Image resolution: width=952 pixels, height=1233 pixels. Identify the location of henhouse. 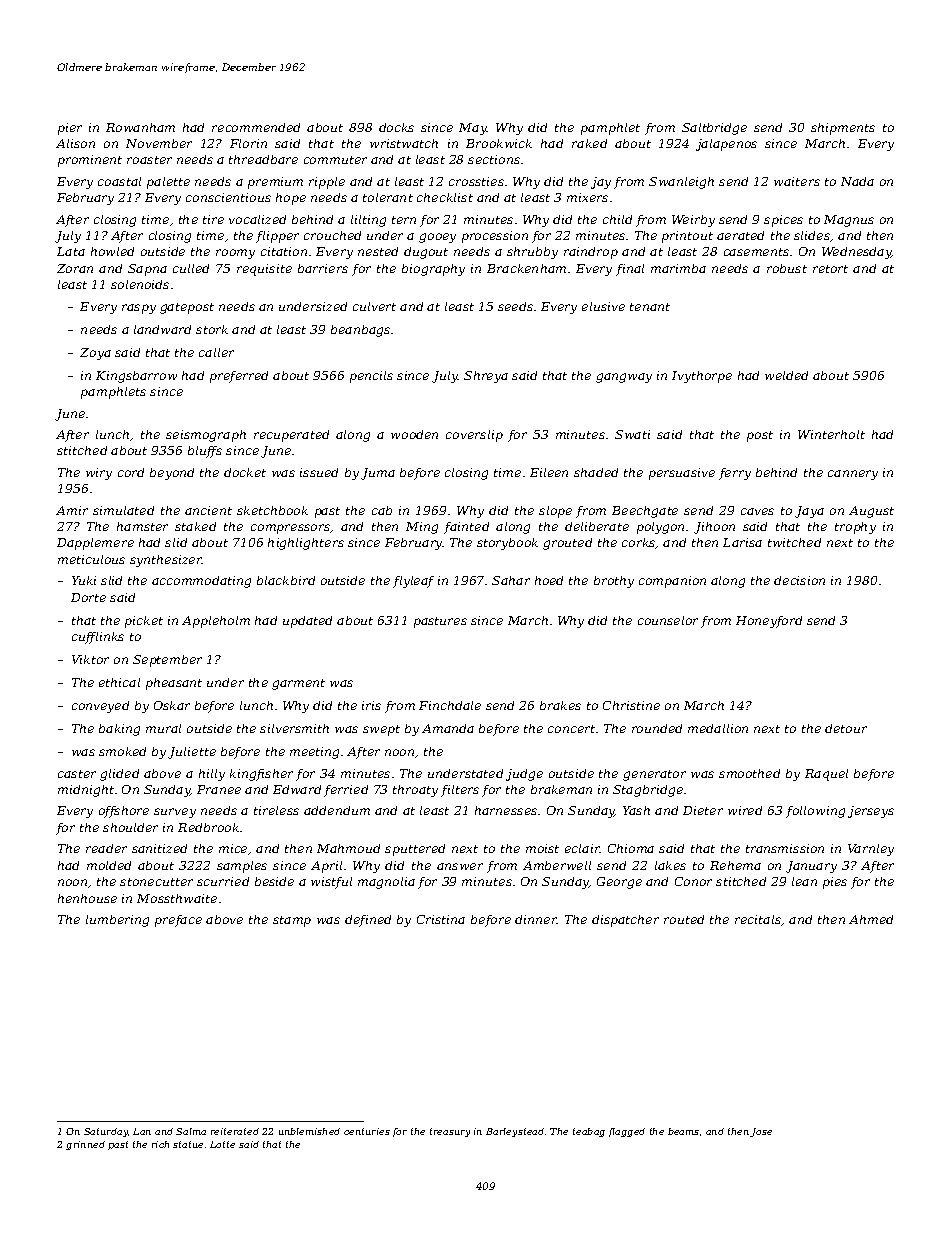
(87, 898).
